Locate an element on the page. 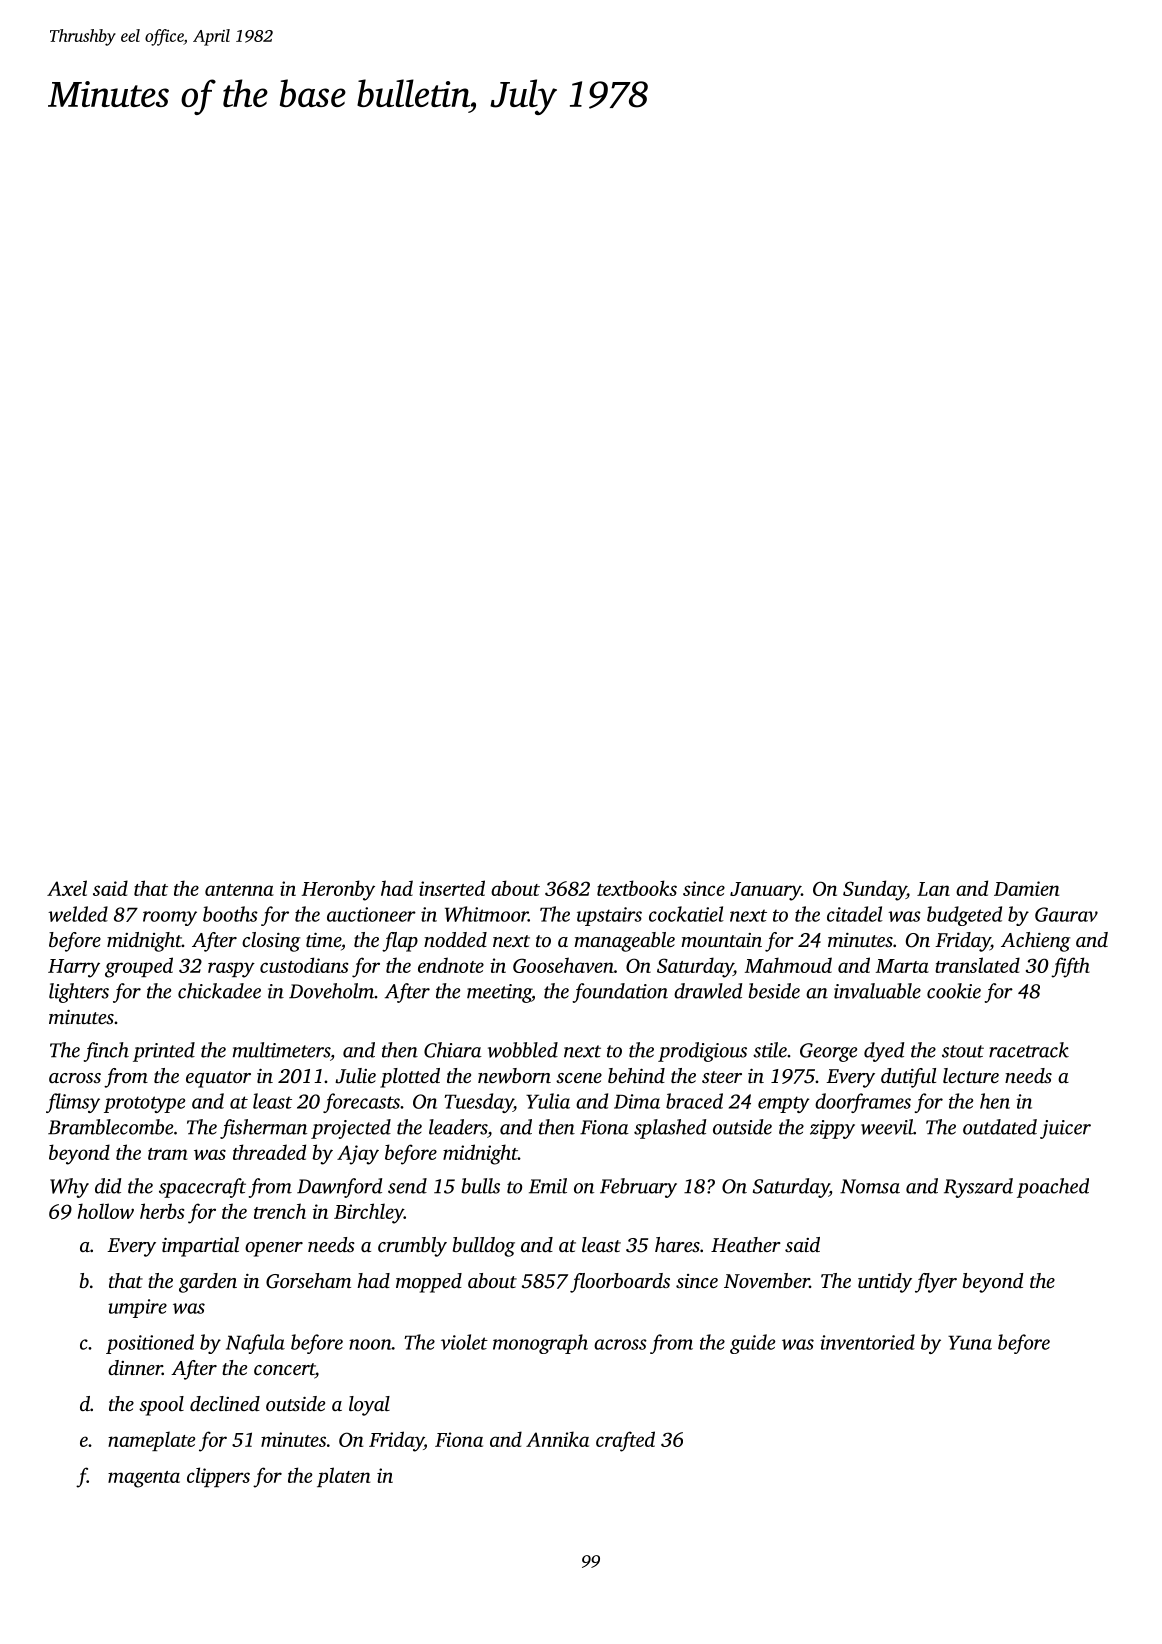 The width and height of the image is (1162, 1644). spool is located at coordinates (161, 1406).
